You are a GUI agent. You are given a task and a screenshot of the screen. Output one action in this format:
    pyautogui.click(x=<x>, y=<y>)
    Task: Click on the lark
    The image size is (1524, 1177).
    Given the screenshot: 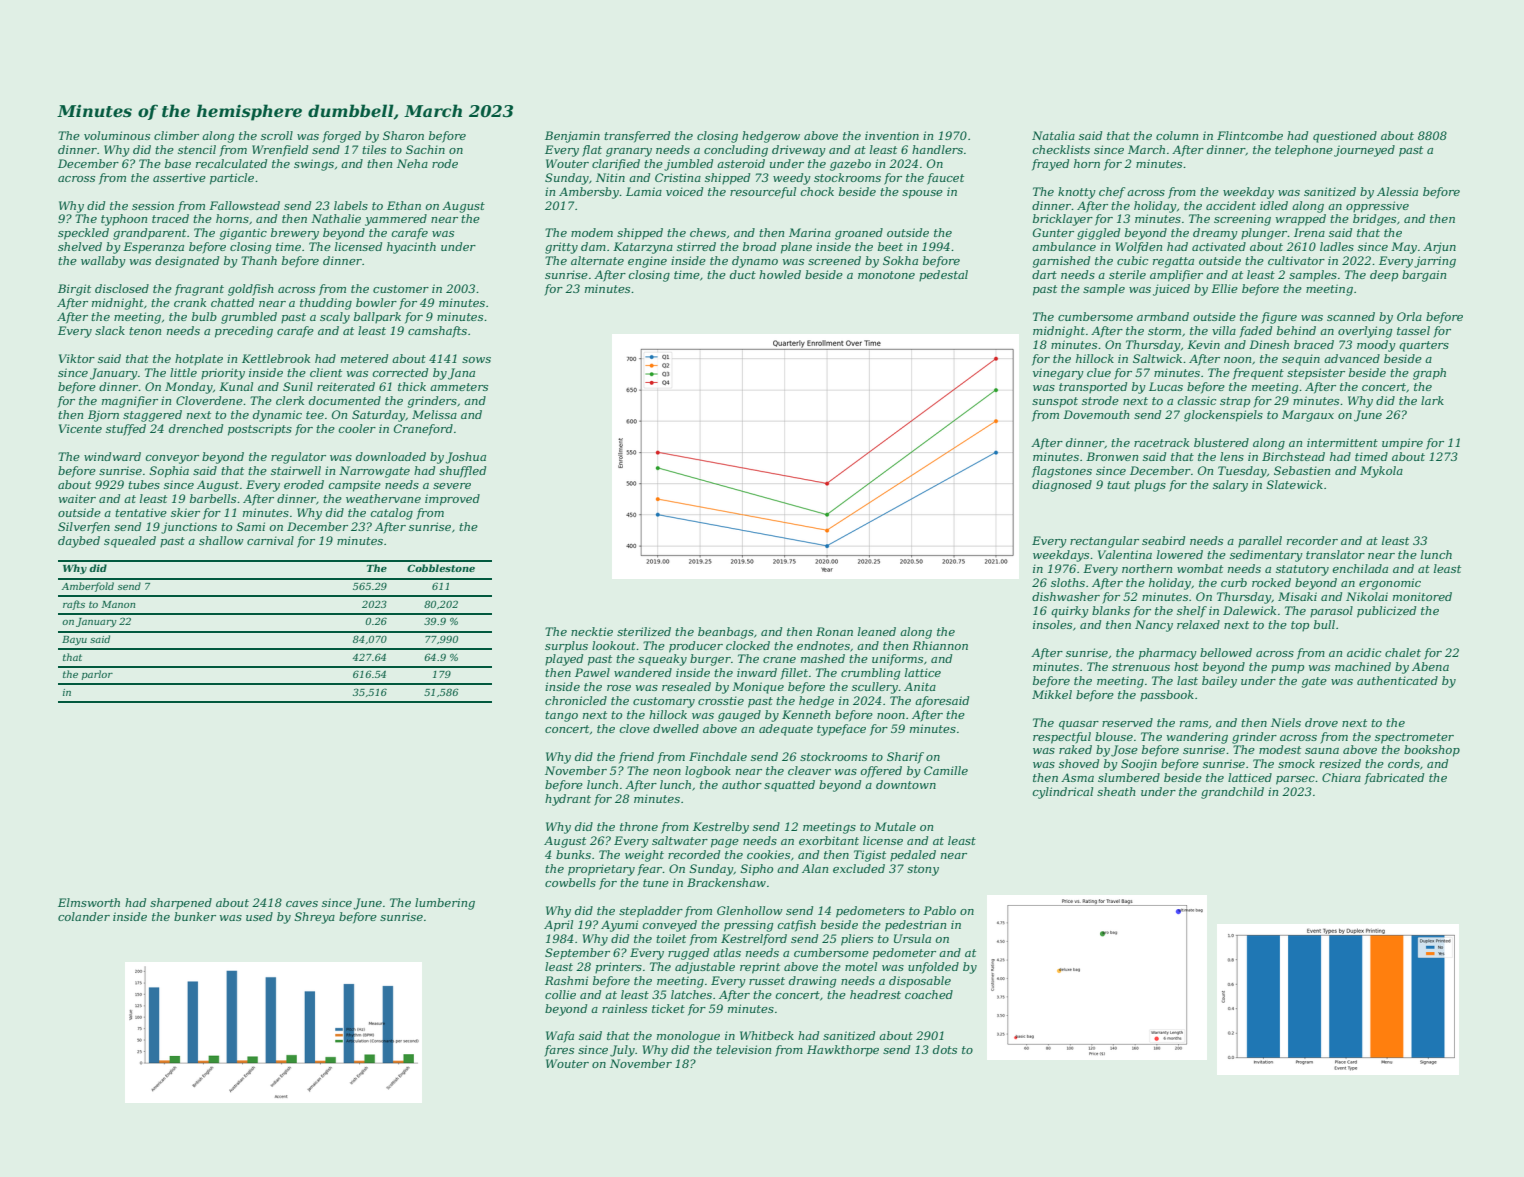 What is the action you would take?
    pyautogui.click(x=1432, y=400)
